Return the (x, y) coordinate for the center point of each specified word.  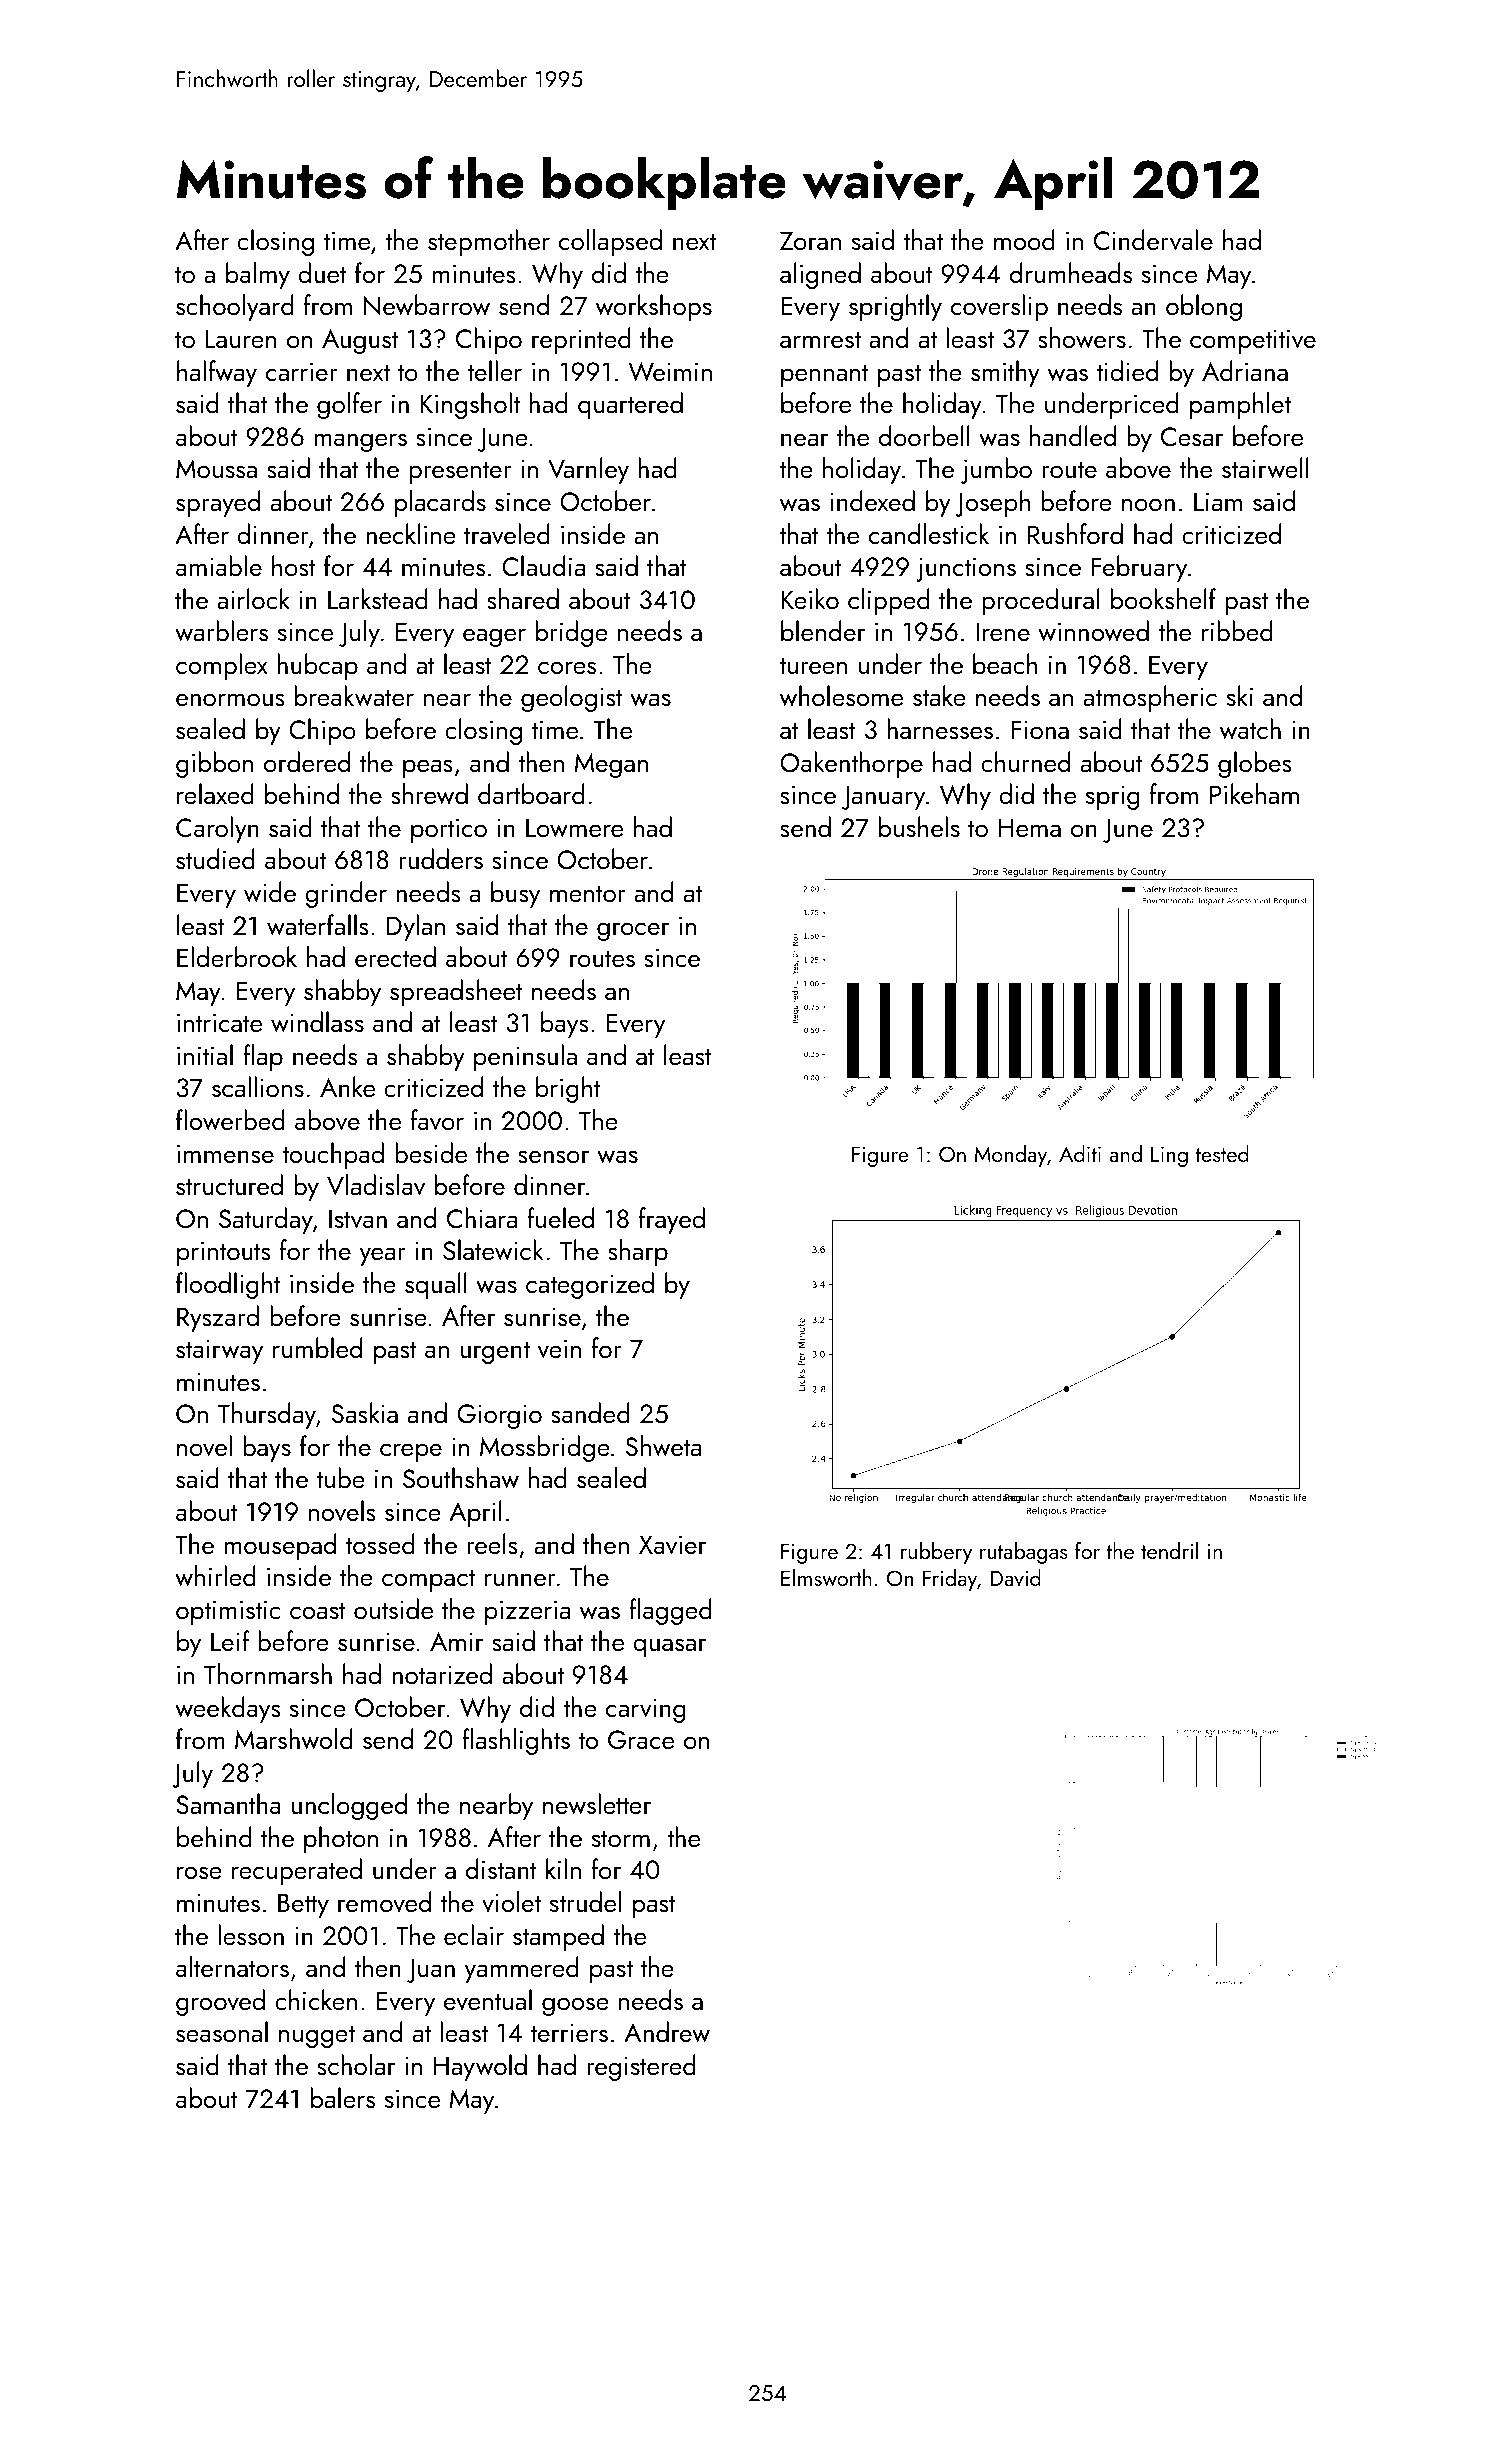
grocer (633, 931)
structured (229, 1184)
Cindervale (1153, 240)
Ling (1169, 1156)
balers (343, 2097)
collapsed (610, 242)
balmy (258, 275)
